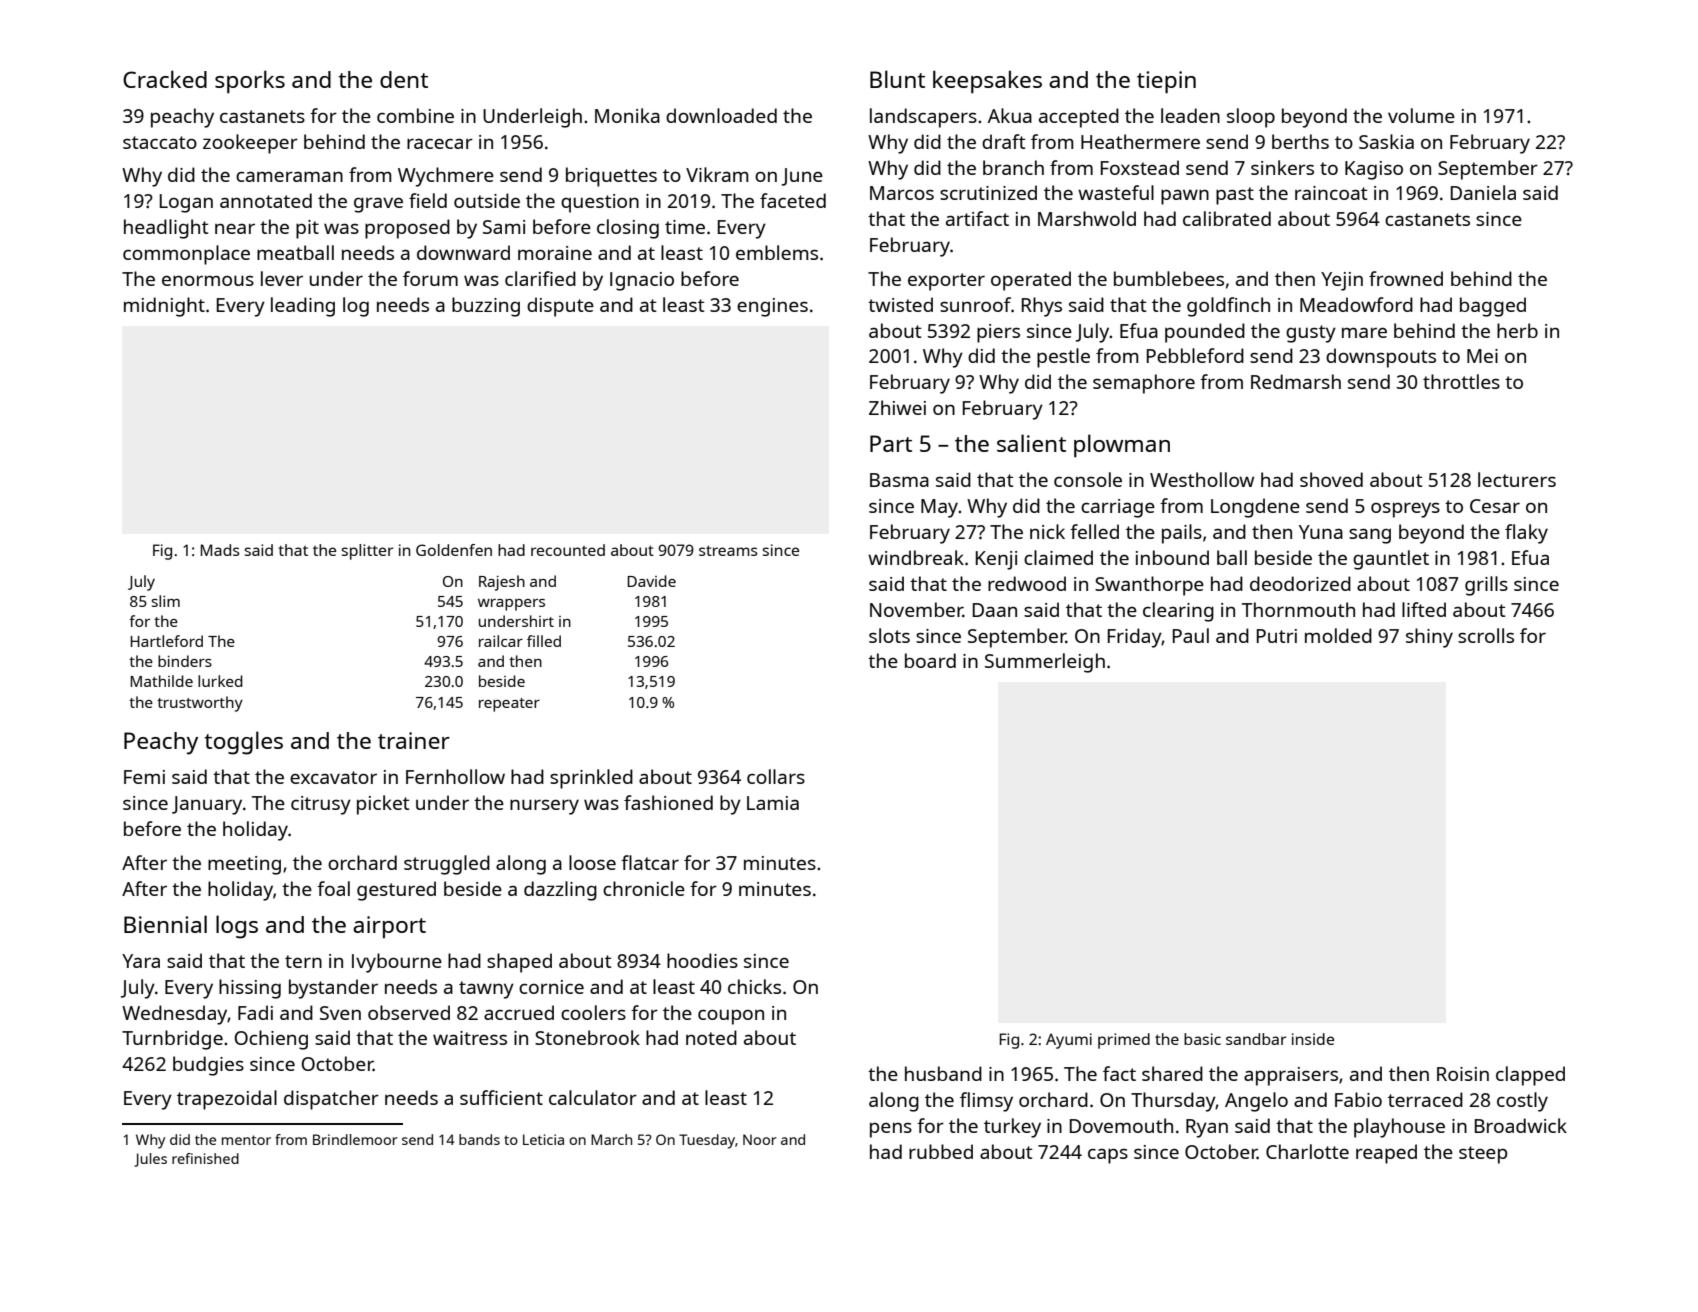 This screenshot has height=1312, width=1698. Describe the element at coordinates (1108, 1156) in the screenshot. I see `caps` at that location.
